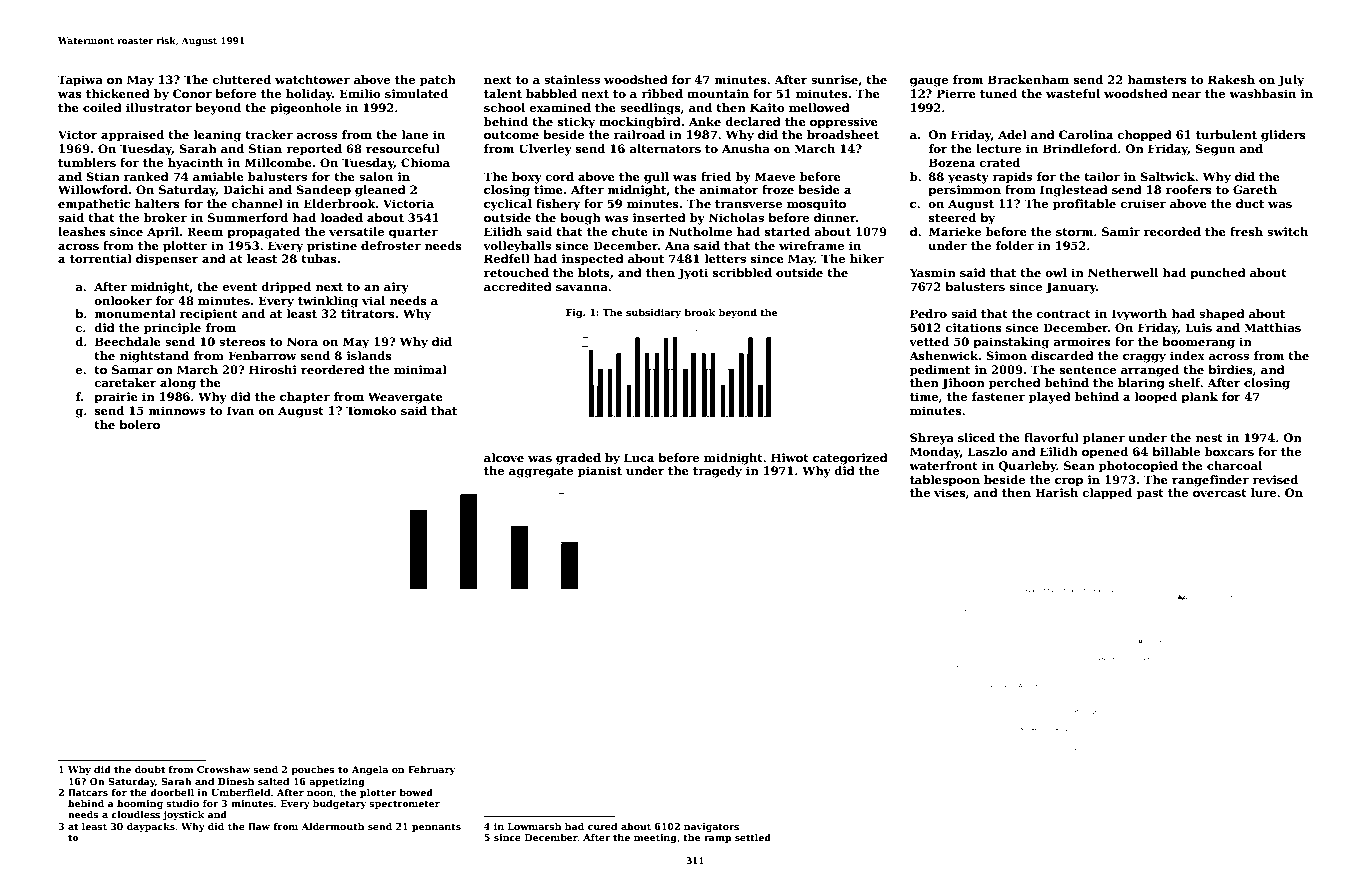  What do you see at coordinates (139, 424) in the screenshot?
I see `bolero` at bounding box center [139, 424].
